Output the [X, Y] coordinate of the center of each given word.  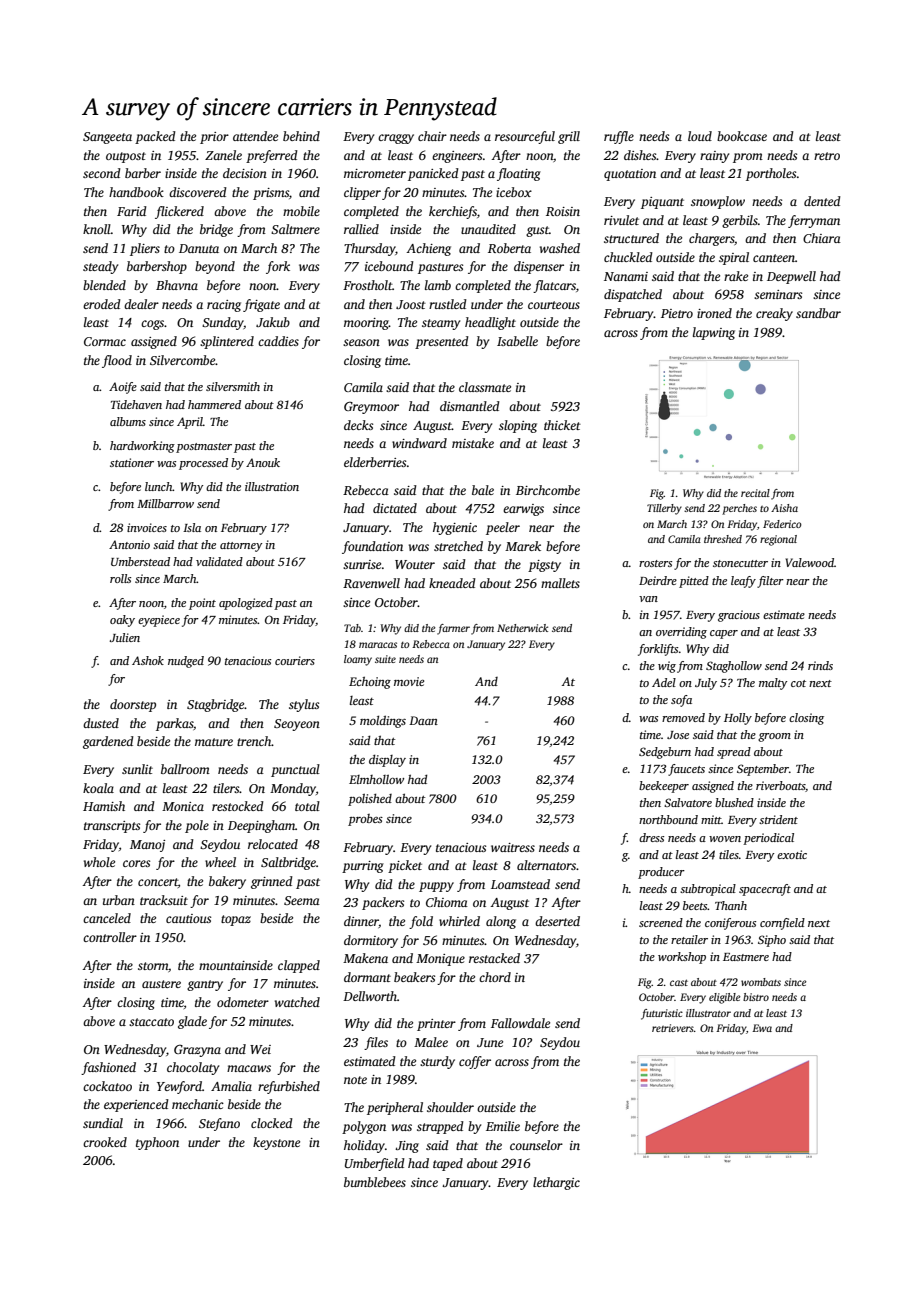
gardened [108, 742]
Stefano [219, 1124]
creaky [774, 314]
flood [117, 361]
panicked [433, 174]
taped [448, 1164]
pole [197, 826]
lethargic [556, 1183]
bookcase [742, 136]
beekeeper [664, 787]
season [361, 342]
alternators [546, 865]
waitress [513, 847]
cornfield [782, 924]
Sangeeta [107, 138]
